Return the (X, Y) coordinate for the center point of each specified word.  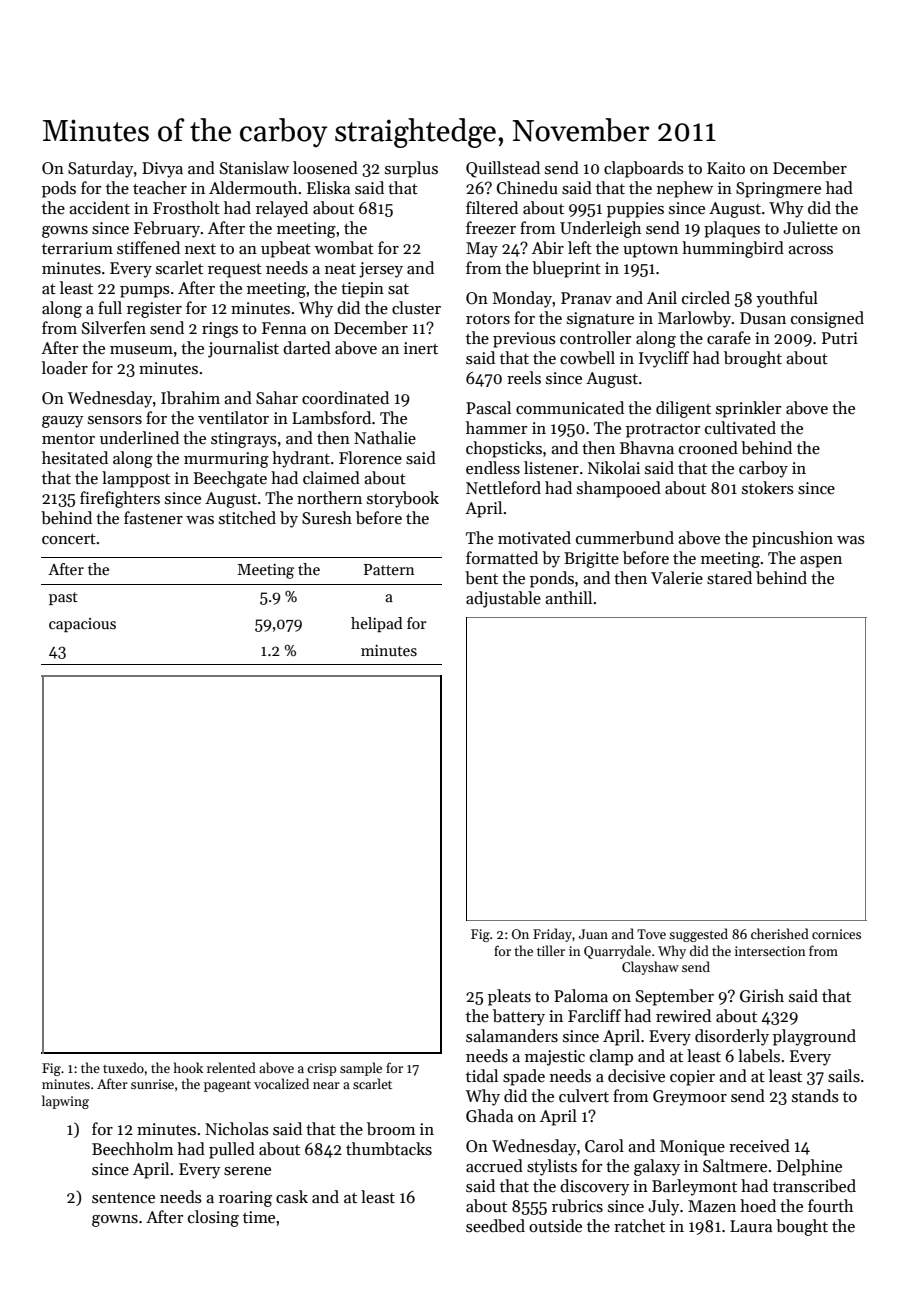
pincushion (792, 539)
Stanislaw (254, 168)
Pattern (389, 569)
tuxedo (123, 1067)
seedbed (495, 1226)
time (259, 1217)
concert (69, 539)
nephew (685, 189)
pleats (509, 997)
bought (802, 1227)
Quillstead (503, 169)
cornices (836, 934)
